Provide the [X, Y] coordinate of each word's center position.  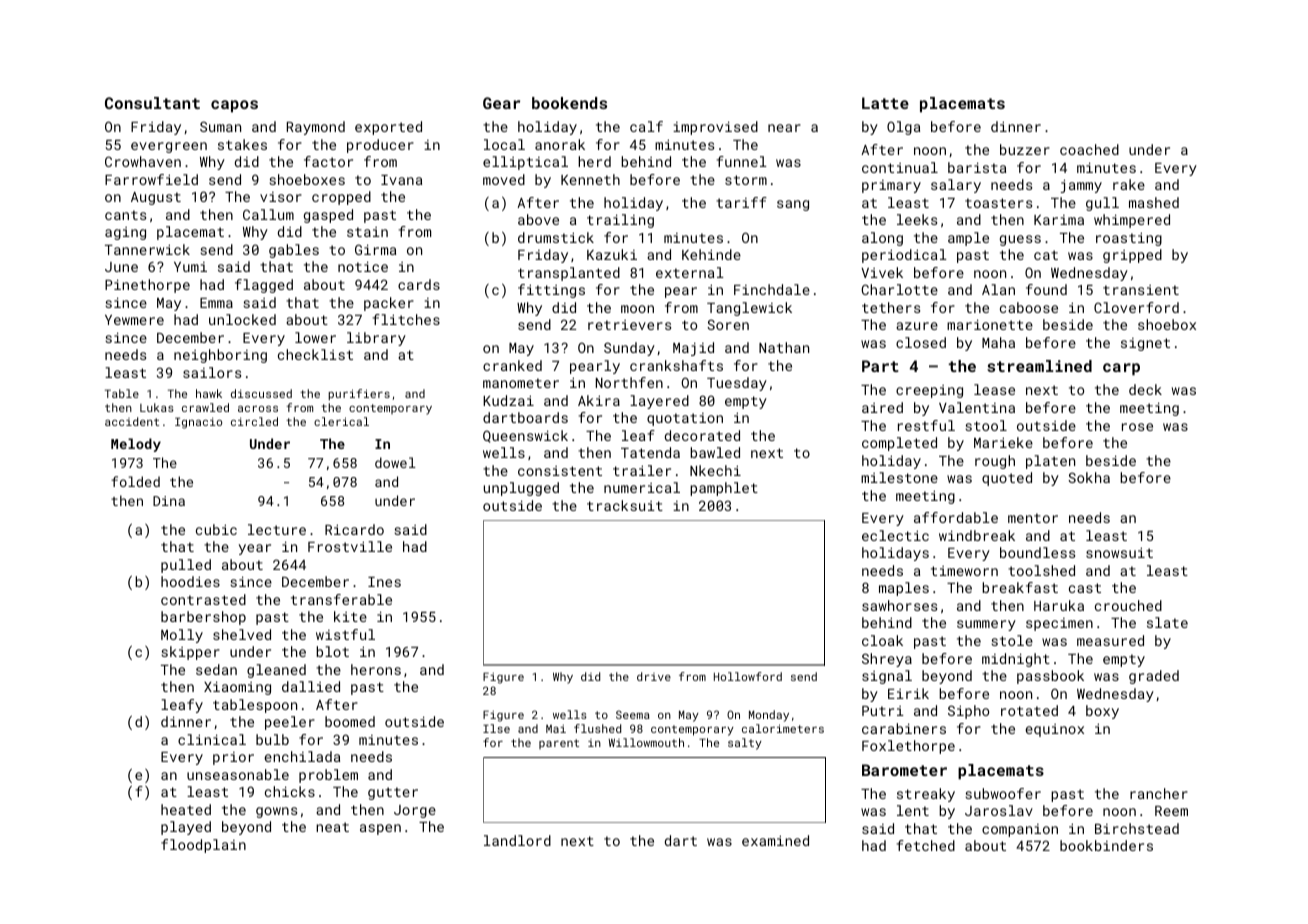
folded [135, 481]
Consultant [152, 103]
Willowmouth [646, 742]
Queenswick [525, 436]
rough [995, 462]
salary [956, 186]
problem [328, 776]
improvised [715, 128]
